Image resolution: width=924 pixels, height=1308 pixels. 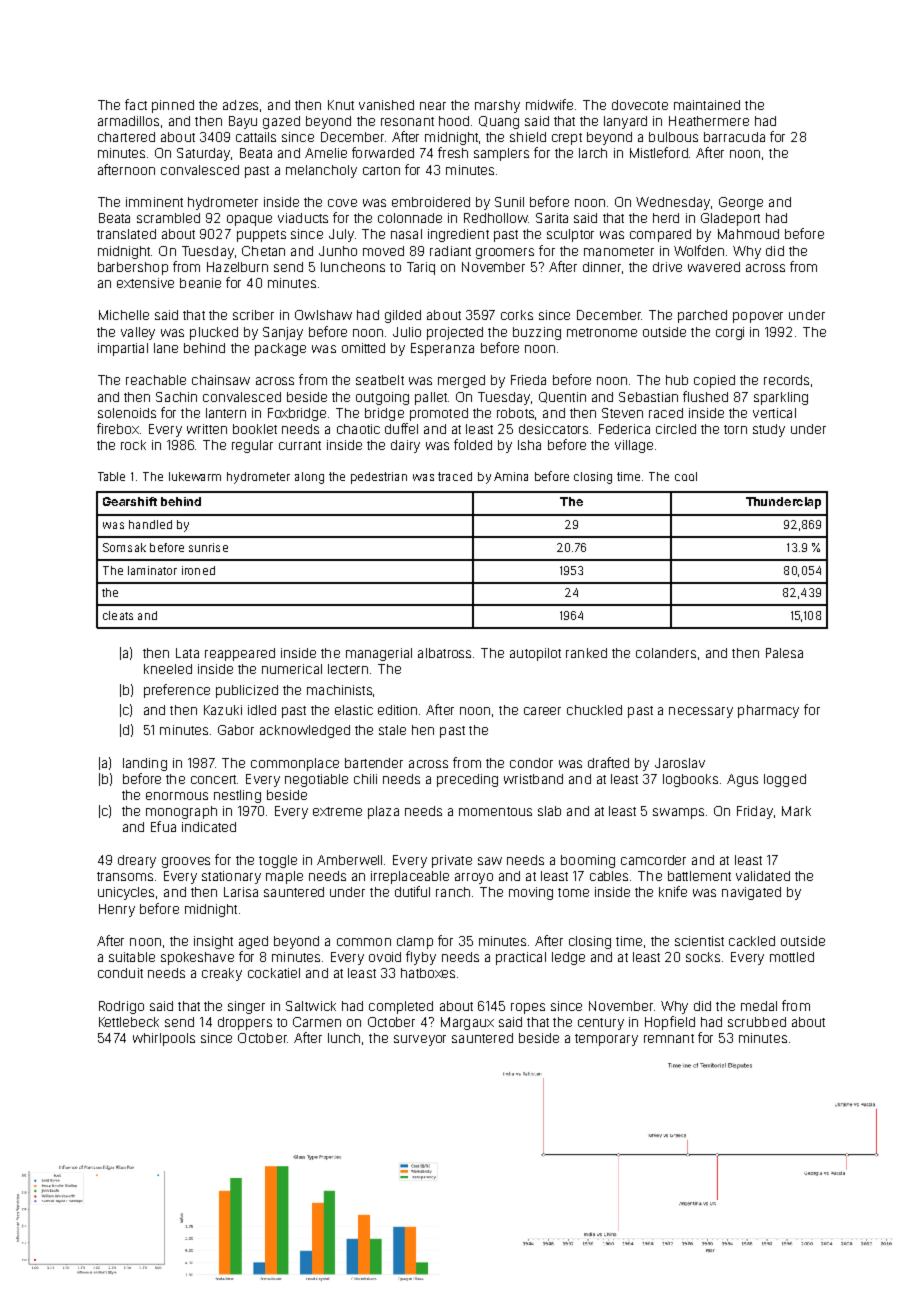 I want to click on whirlpools, so click(x=164, y=1039).
